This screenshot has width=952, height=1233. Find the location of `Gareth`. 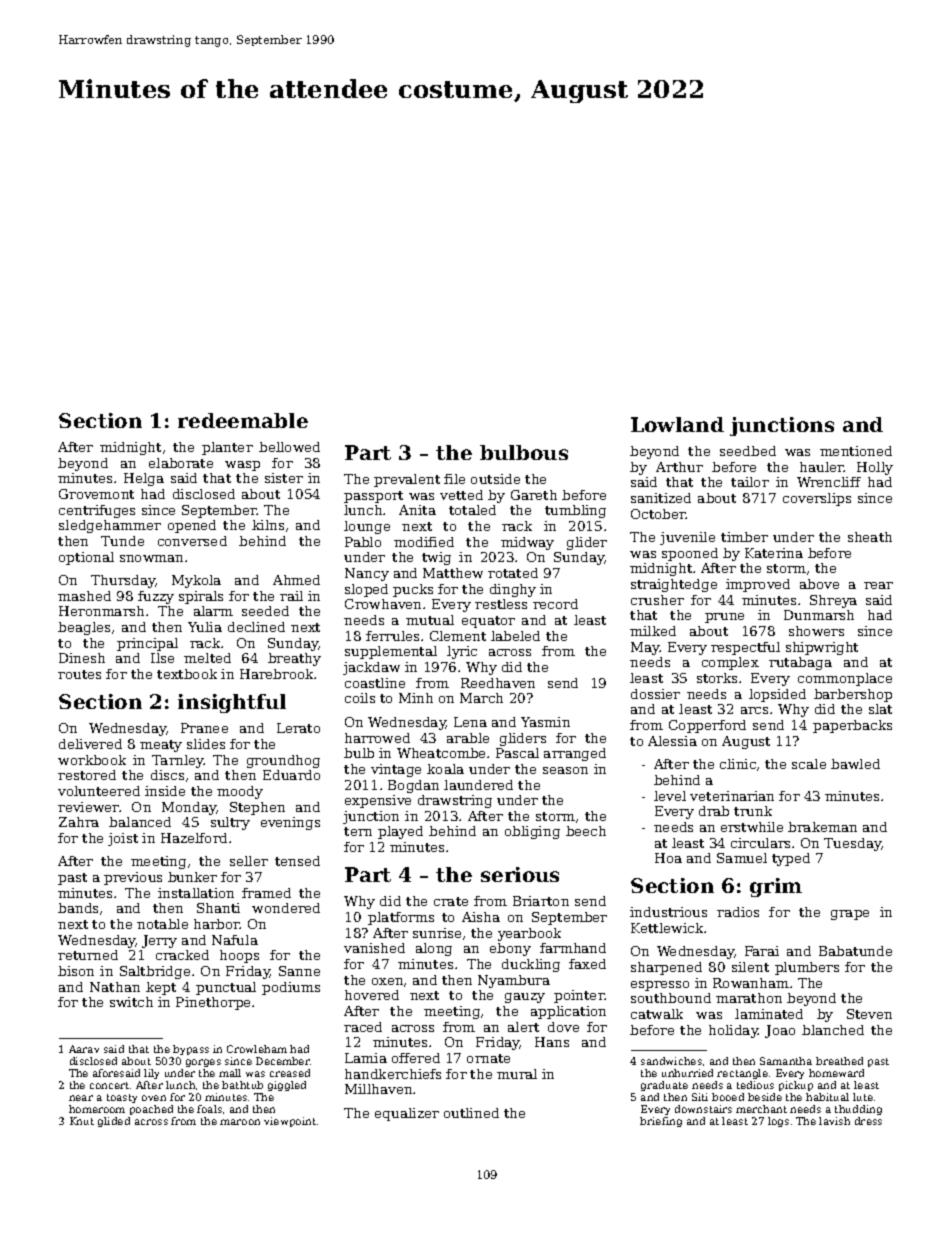

Gareth is located at coordinates (534, 495).
